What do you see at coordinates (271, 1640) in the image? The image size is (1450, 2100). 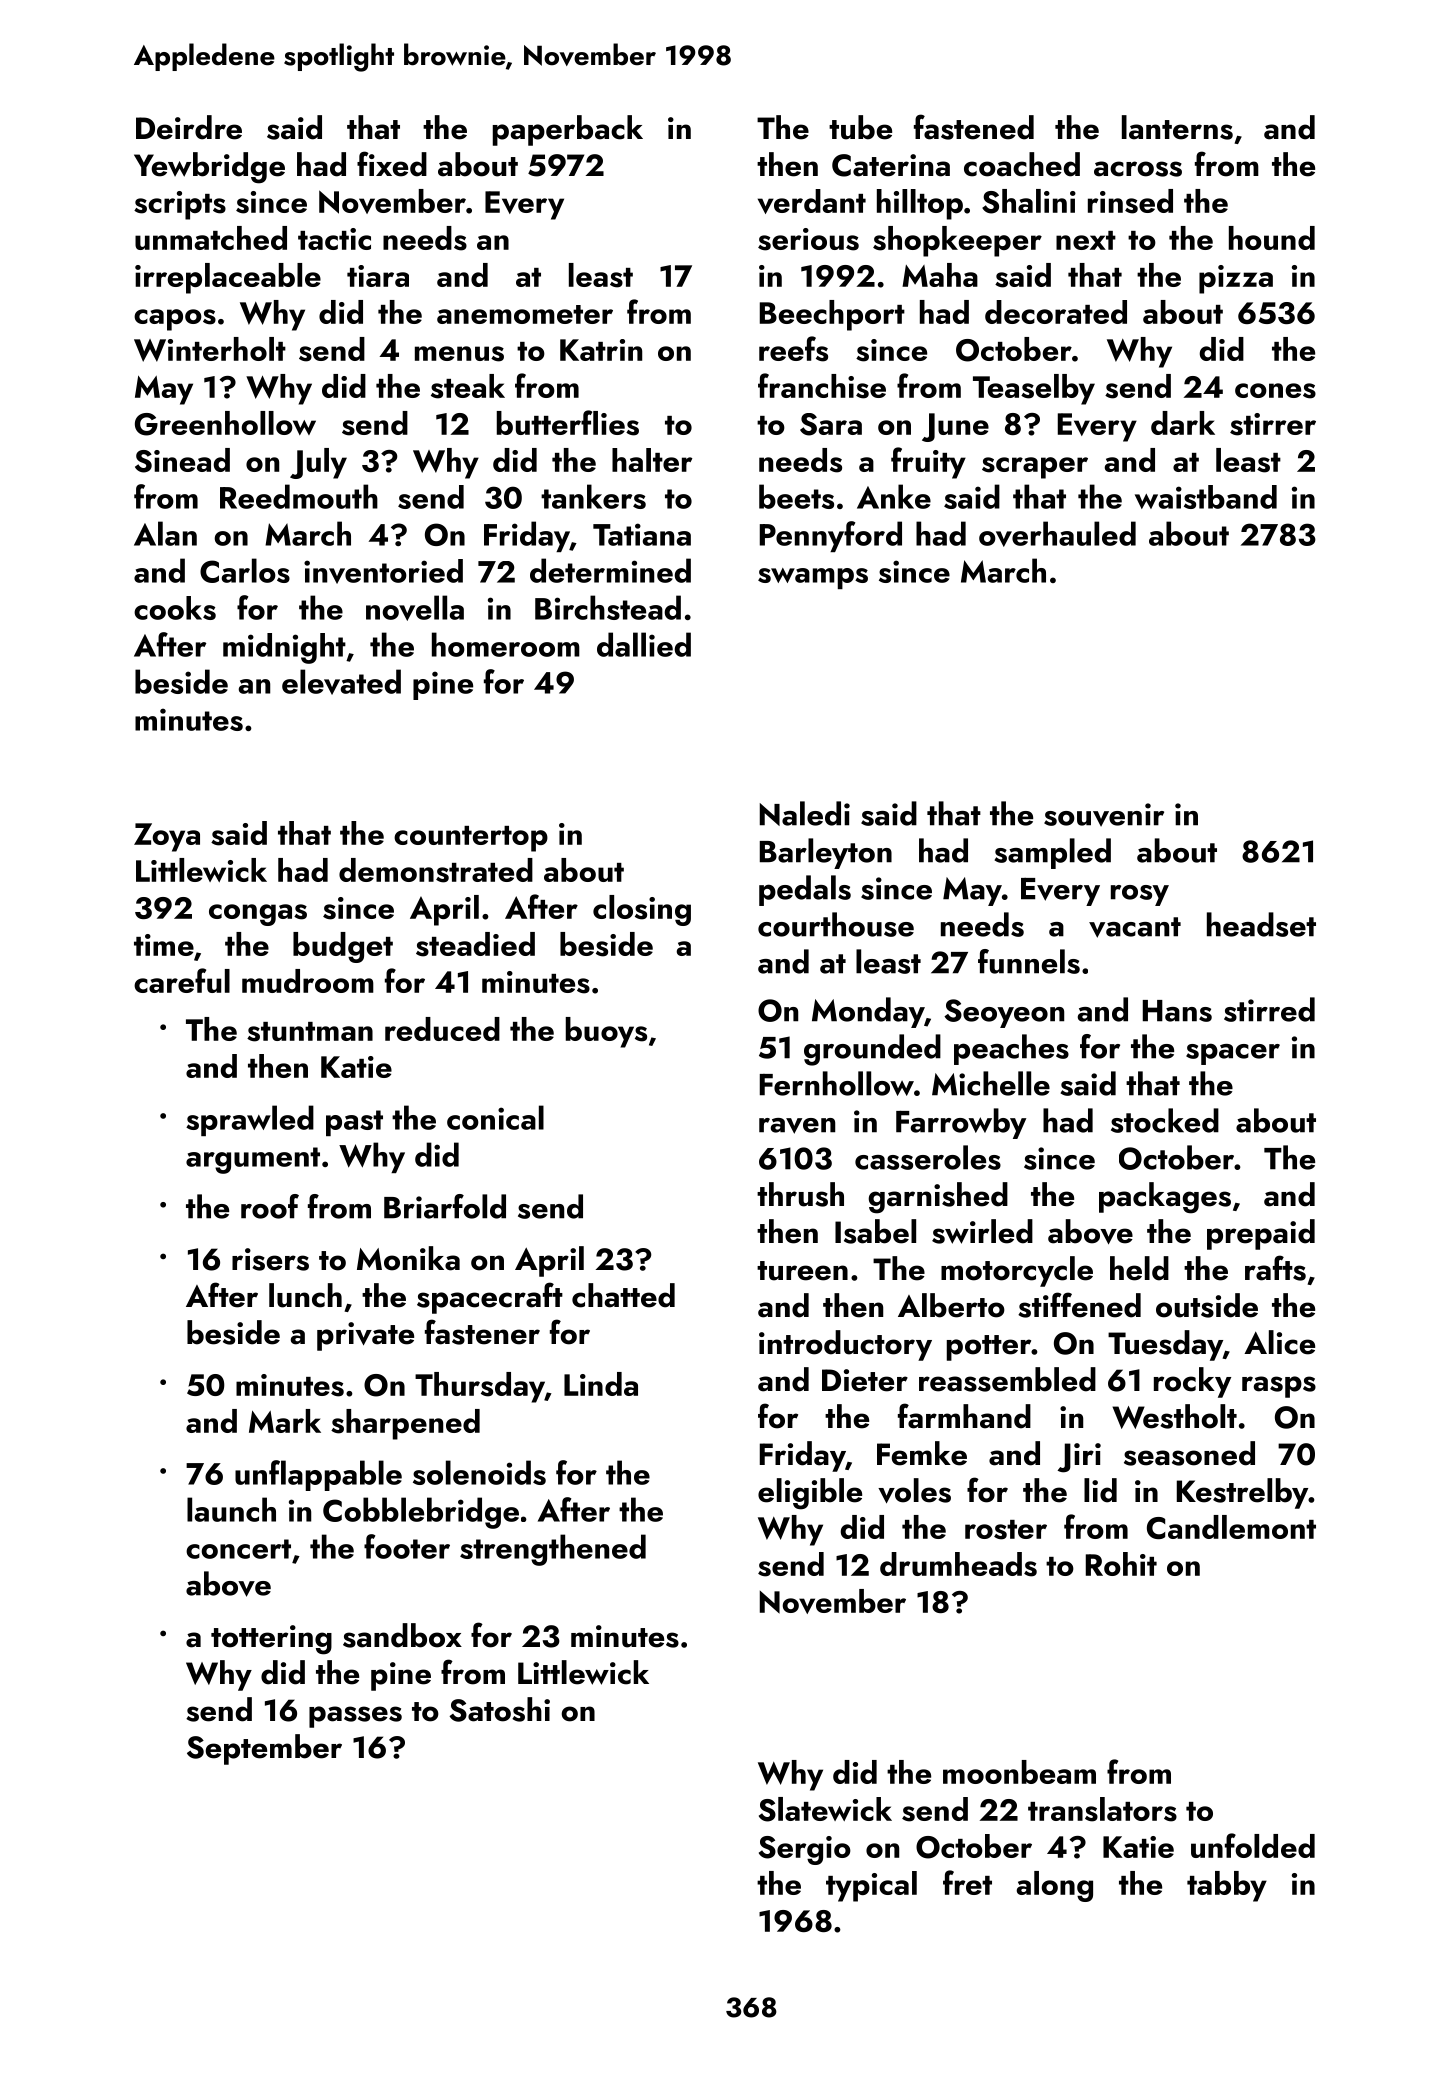 I see `tottering` at bounding box center [271, 1640].
